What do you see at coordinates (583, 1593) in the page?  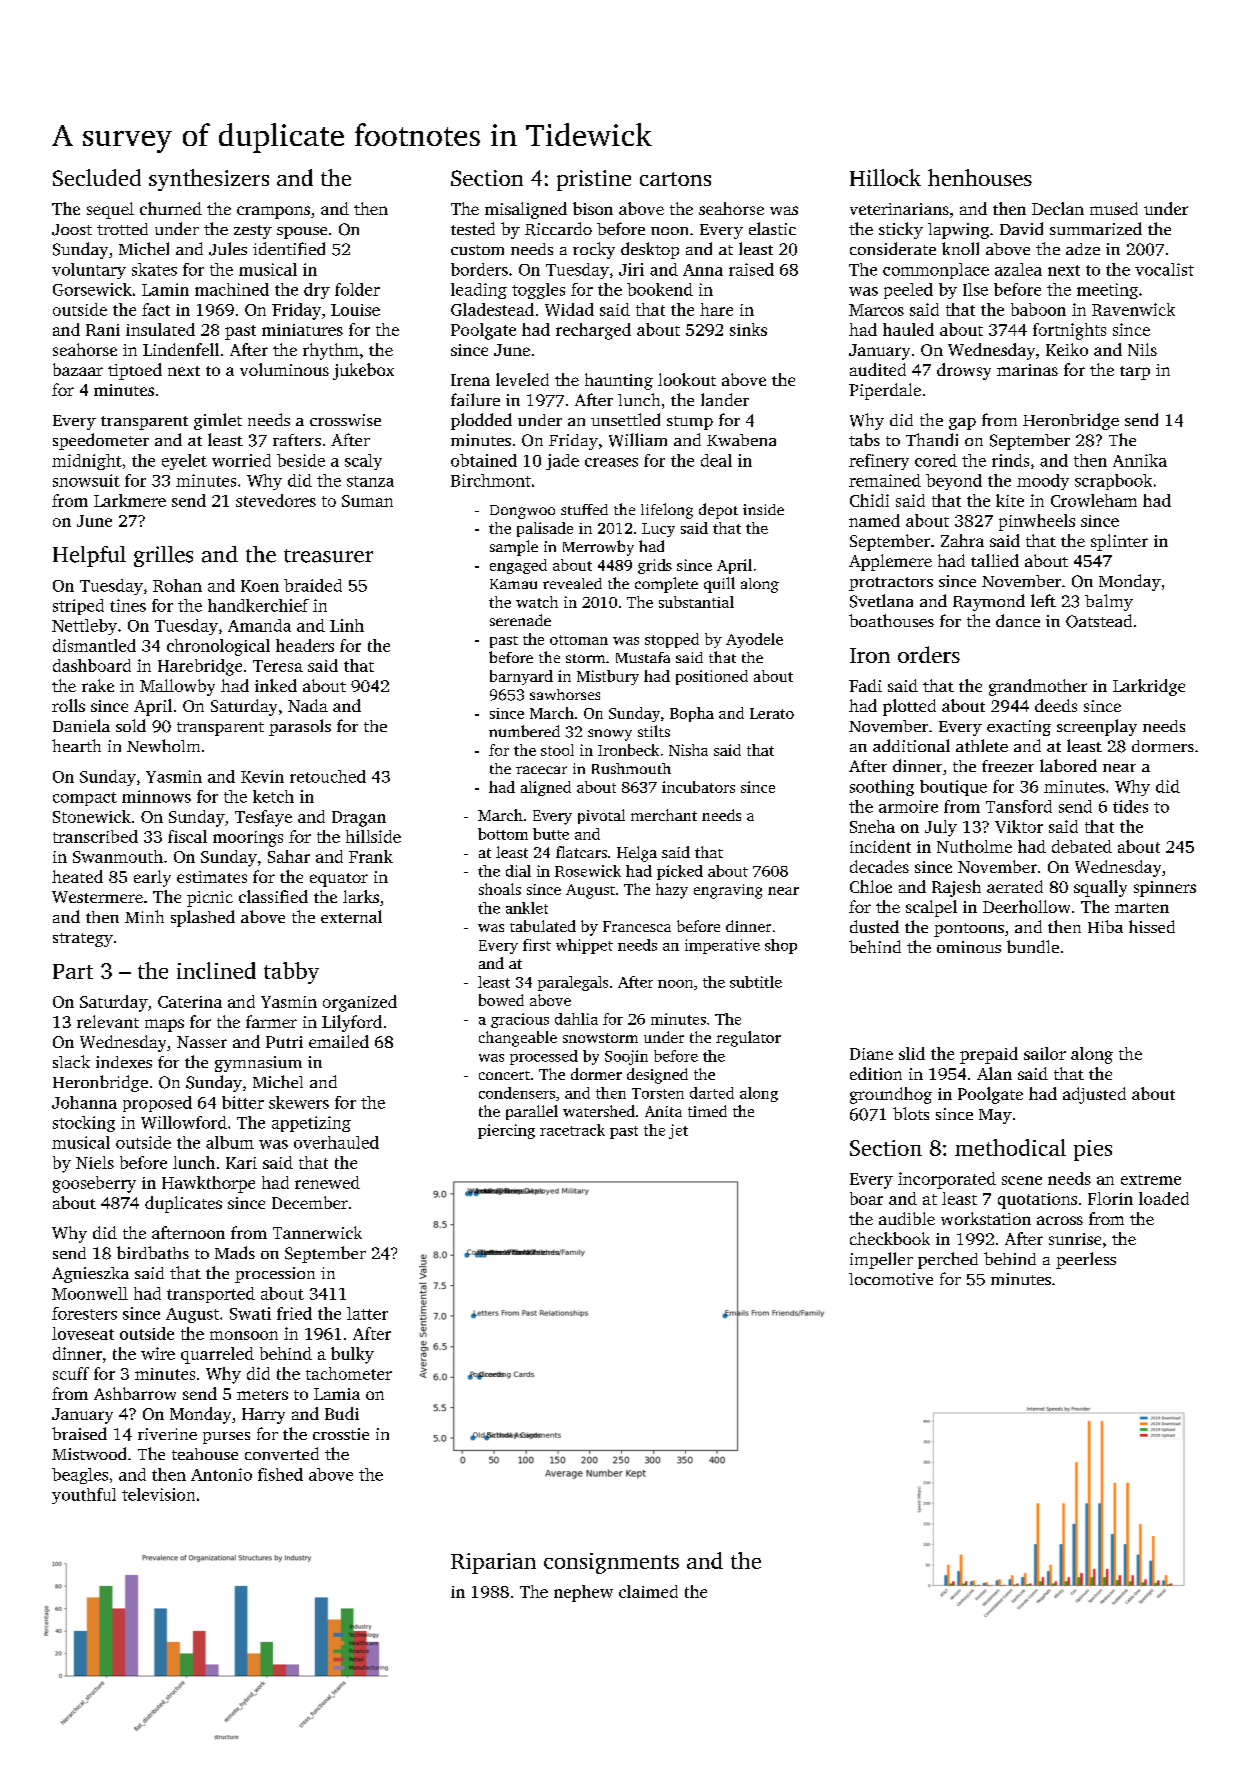 I see `nephew` at bounding box center [583, 1593].
